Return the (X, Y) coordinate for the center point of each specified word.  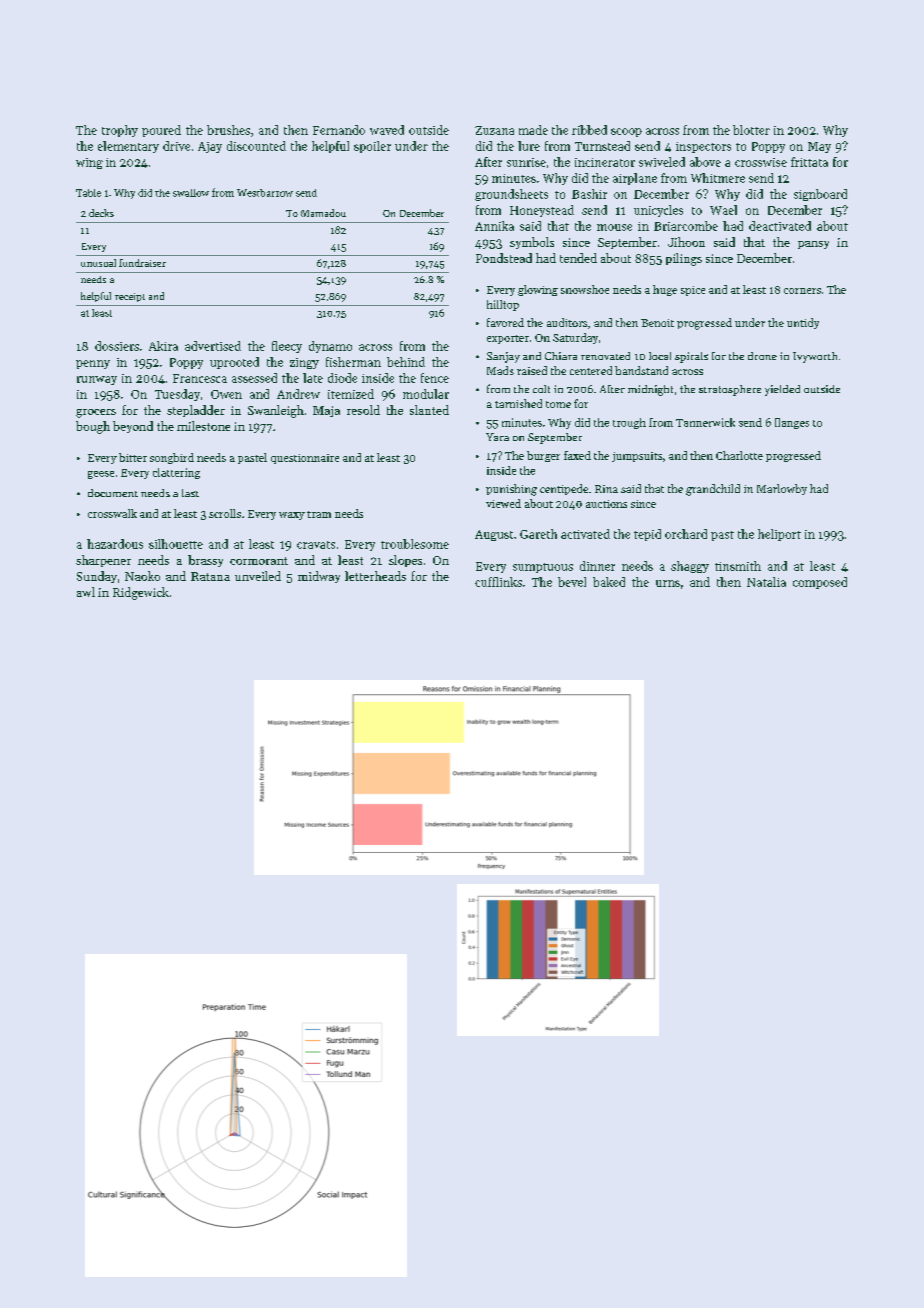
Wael (723, 210)
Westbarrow (265, 193)
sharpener (103, 561)
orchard (686, 534)
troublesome (415, 544)
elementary (128, 147)
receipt (130, 297)
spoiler (372, 147)
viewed (503, 503)
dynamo (330, 347)
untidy (803, 323)
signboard (820, 195)
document (113, 493)
